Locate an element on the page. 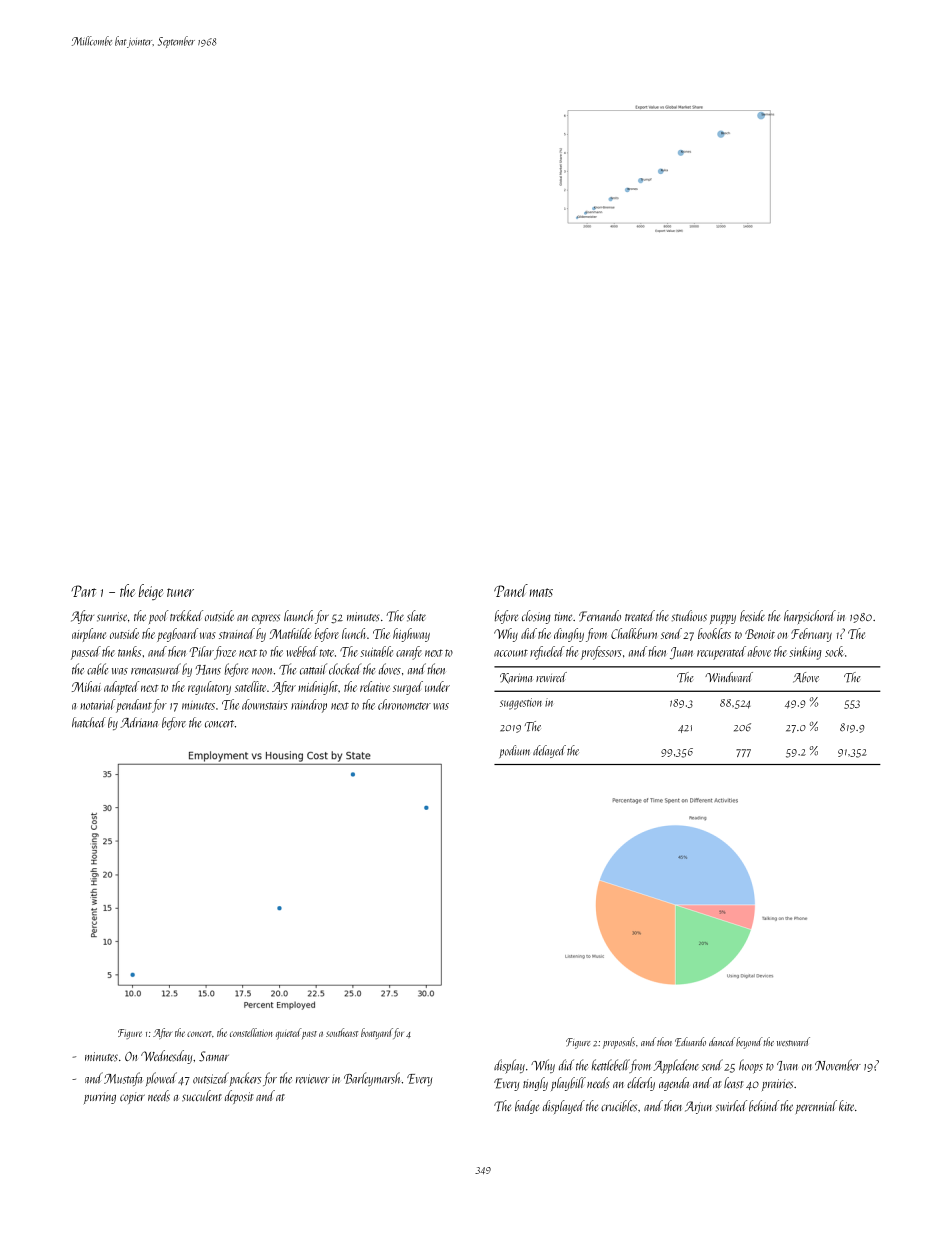 This document has height=1233, width=952. raindrop is located at coordinates (309, 706).
